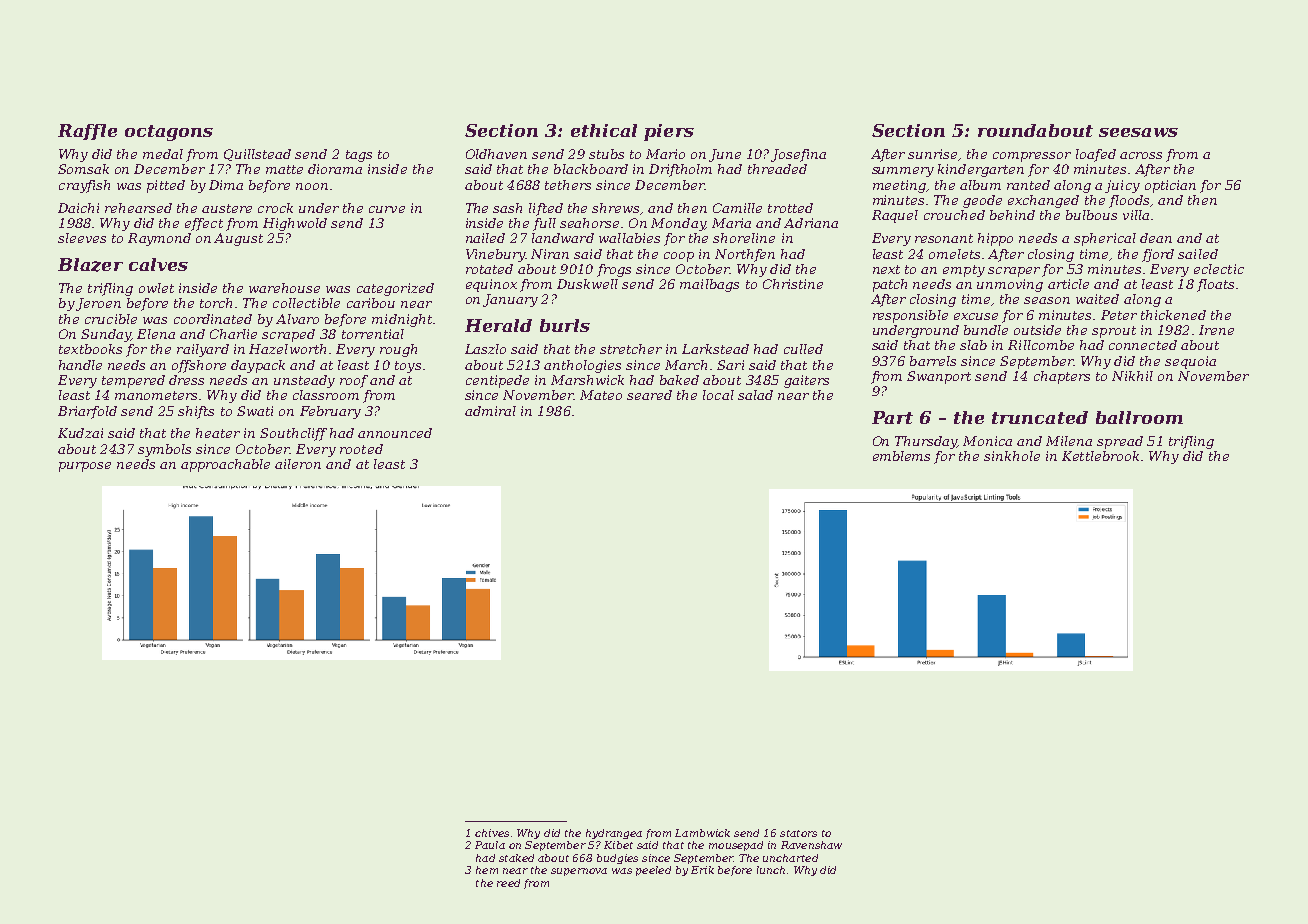  I want to click on Raffle, so click(87, 132).
